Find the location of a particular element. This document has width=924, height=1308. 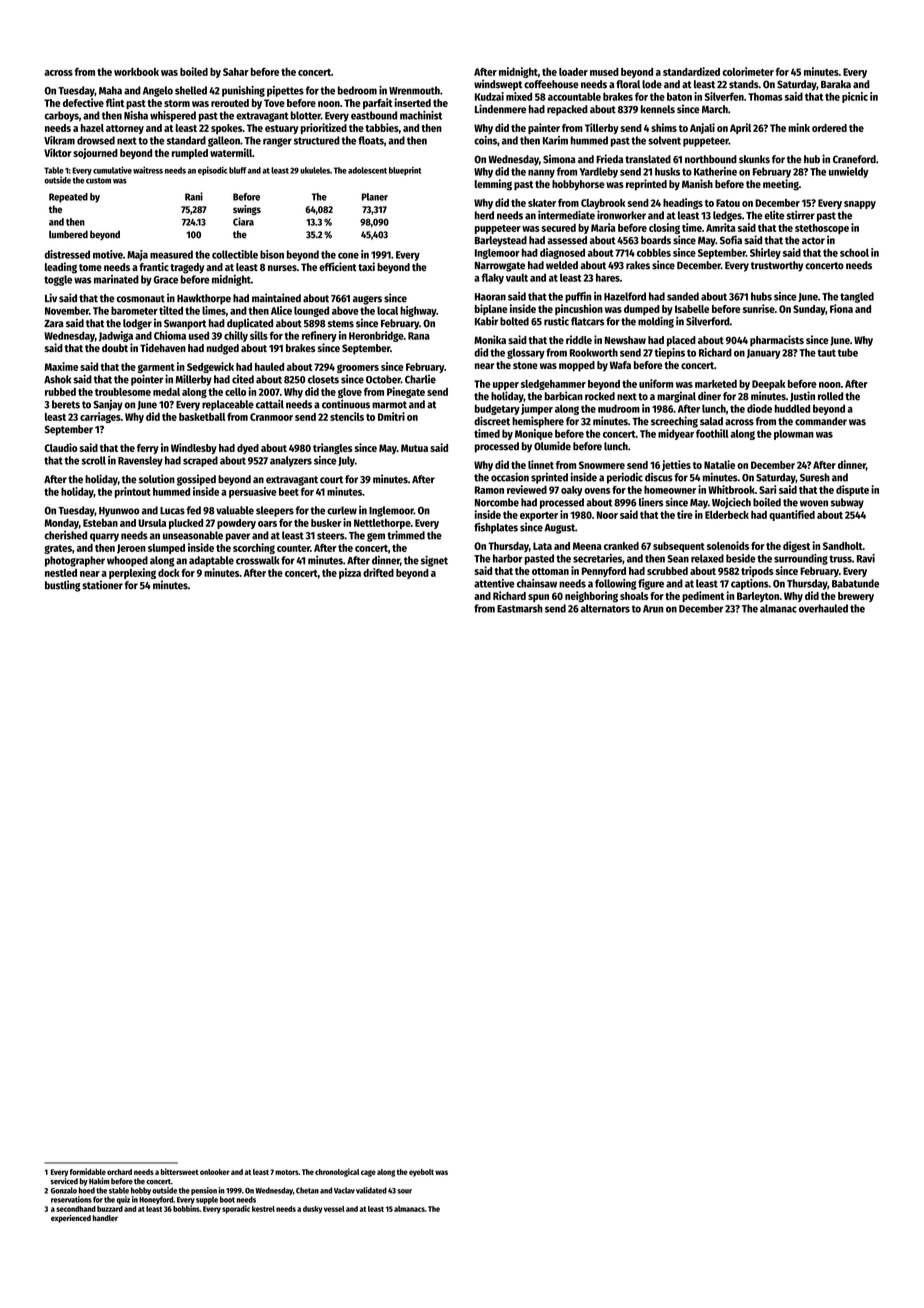

experienced is located at coordinates (71, 1218).
